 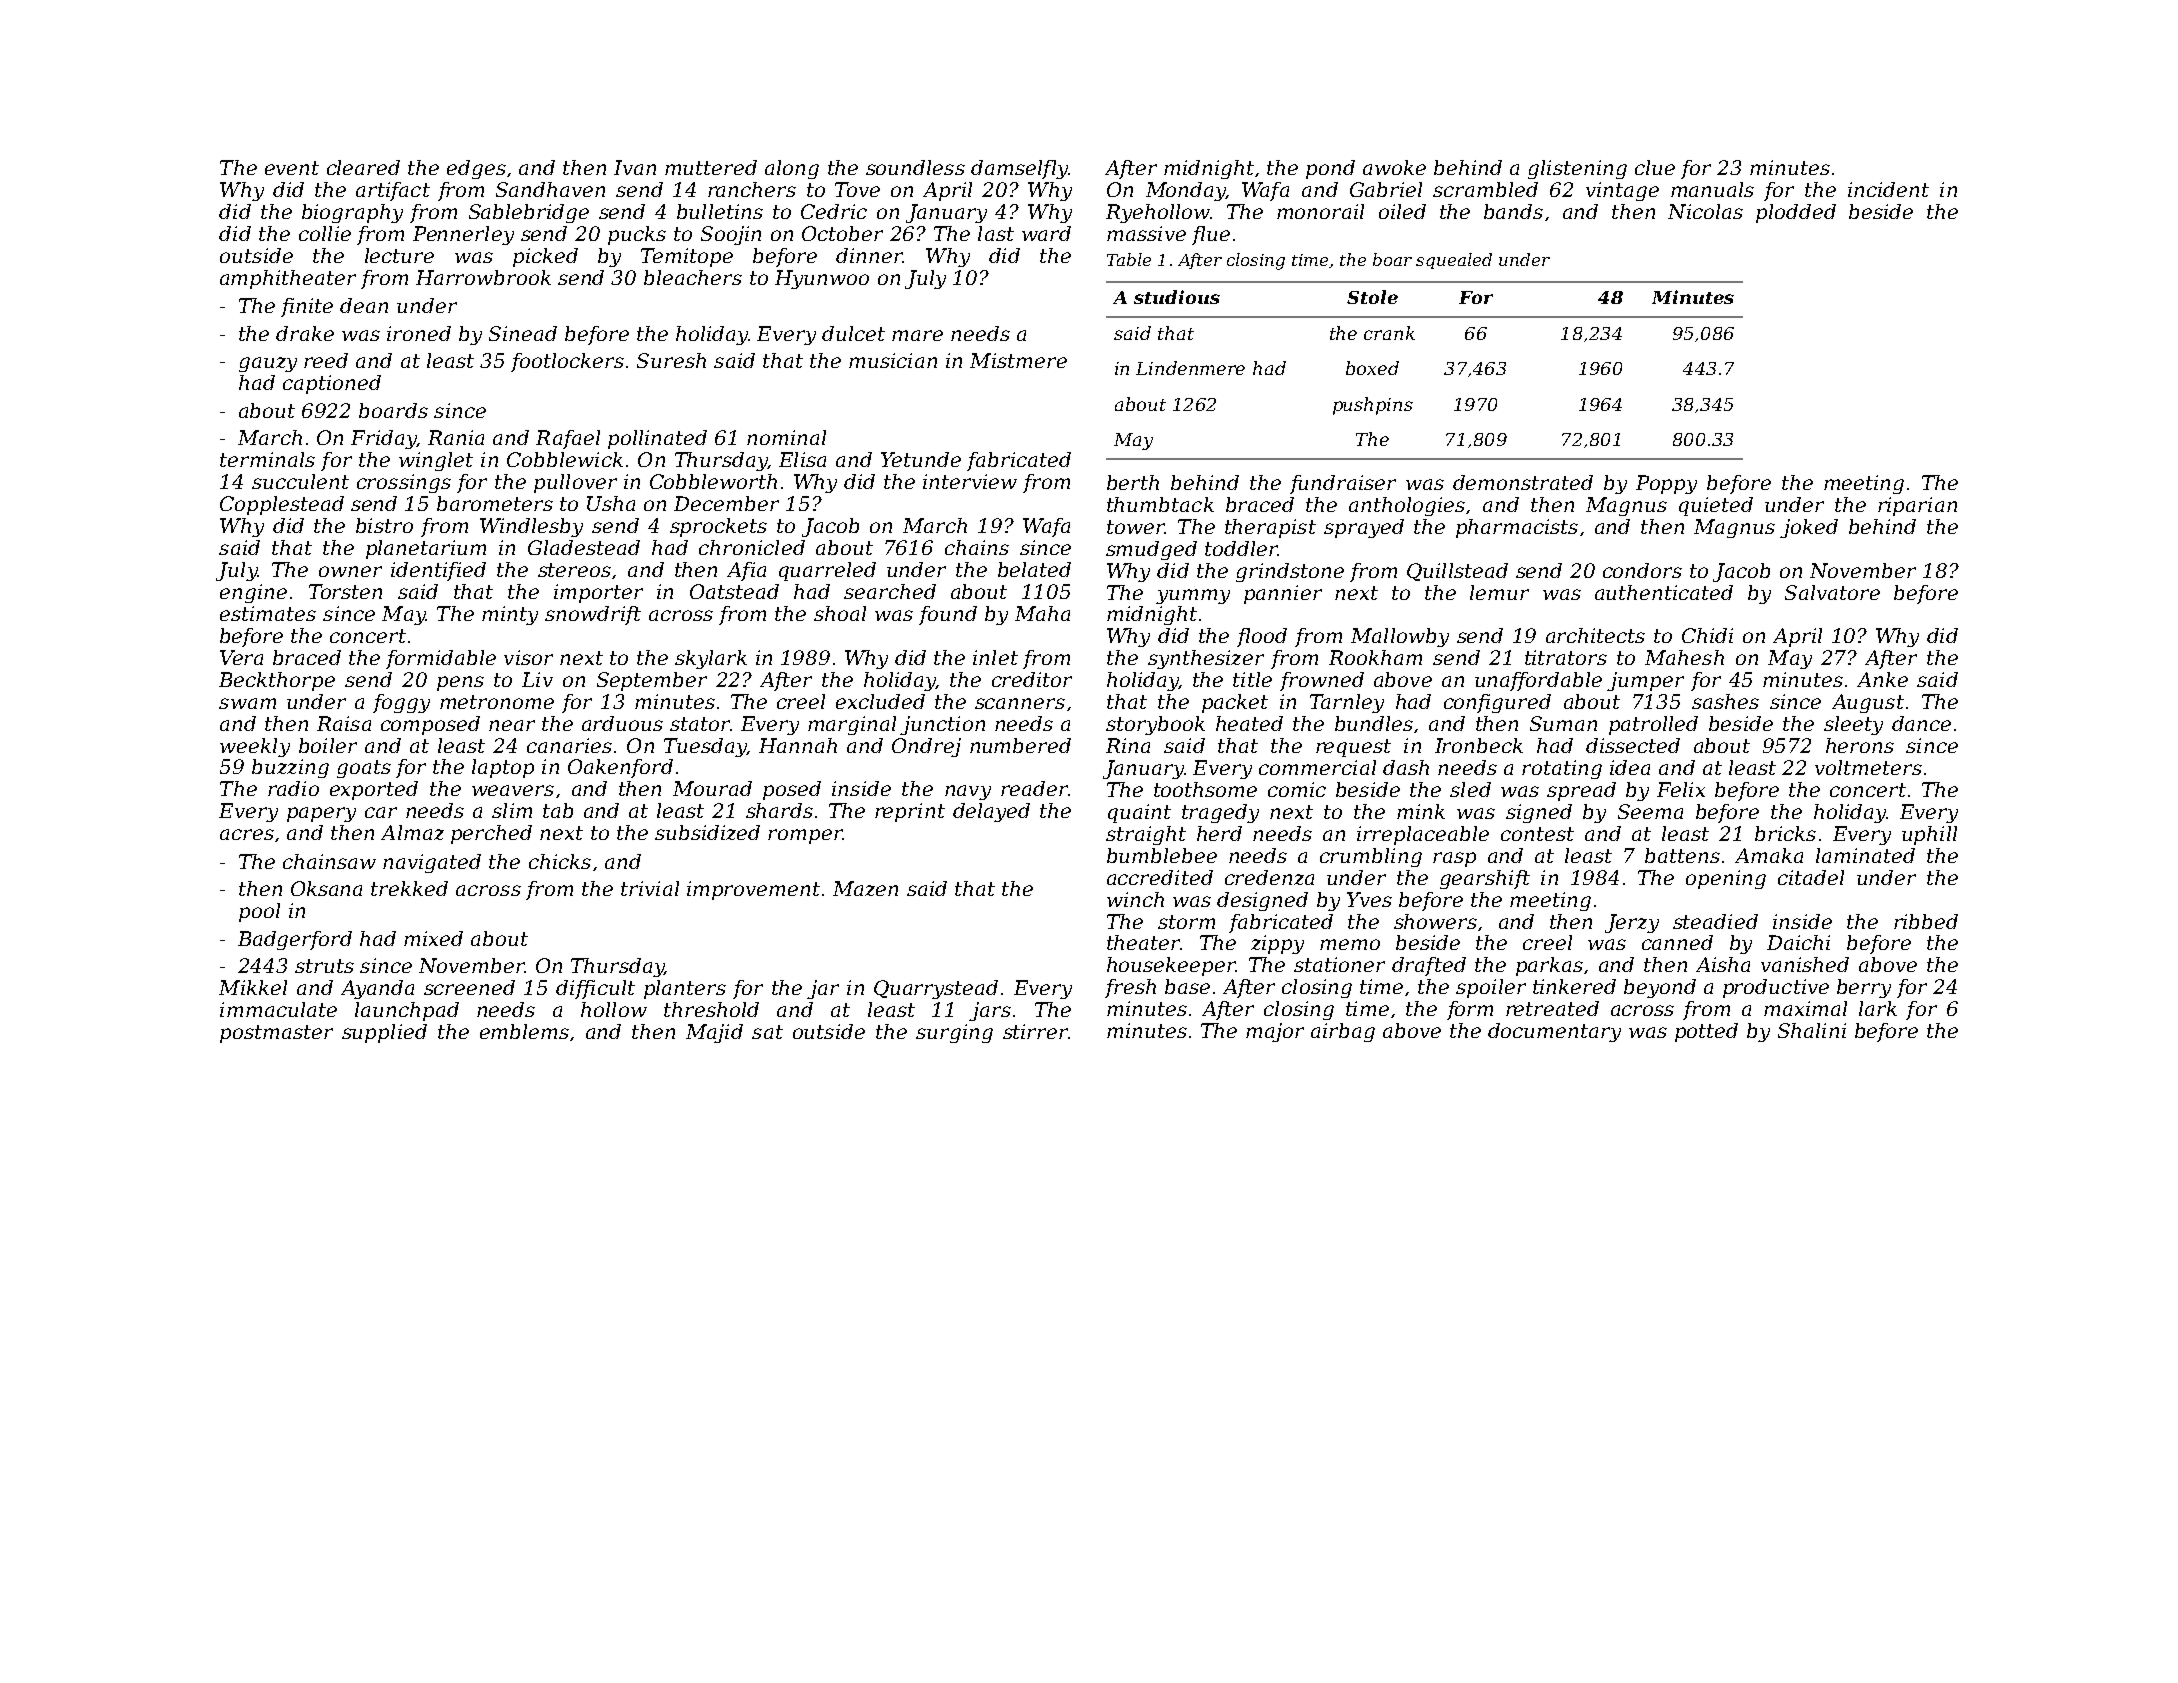 What do you see at coordinates (259, 912) in the screenshot?
I see `pool` at bounding box center [259, 912].
